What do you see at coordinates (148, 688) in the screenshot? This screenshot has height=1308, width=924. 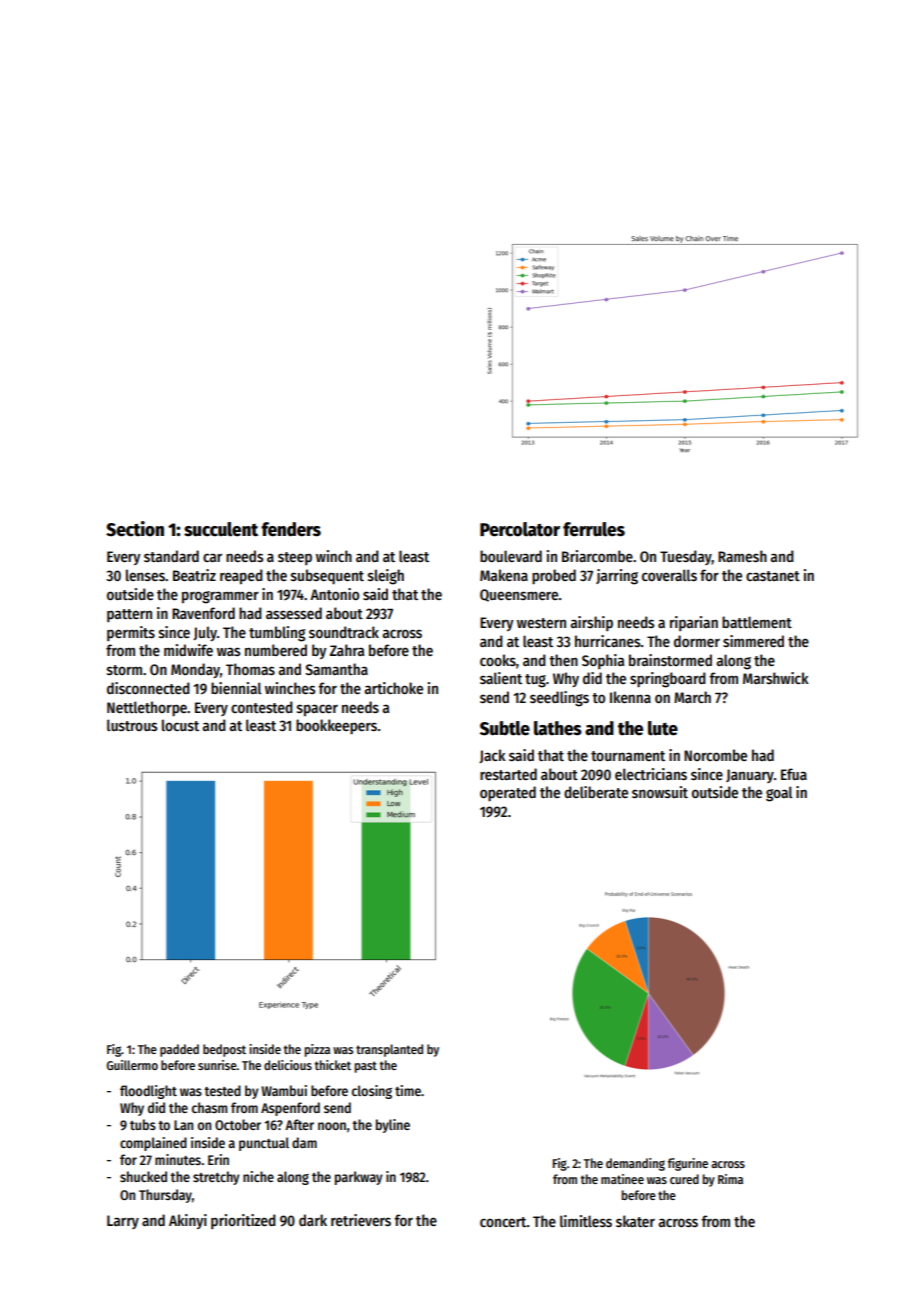 I see `disconnected` at bounding box center [148, 688].
